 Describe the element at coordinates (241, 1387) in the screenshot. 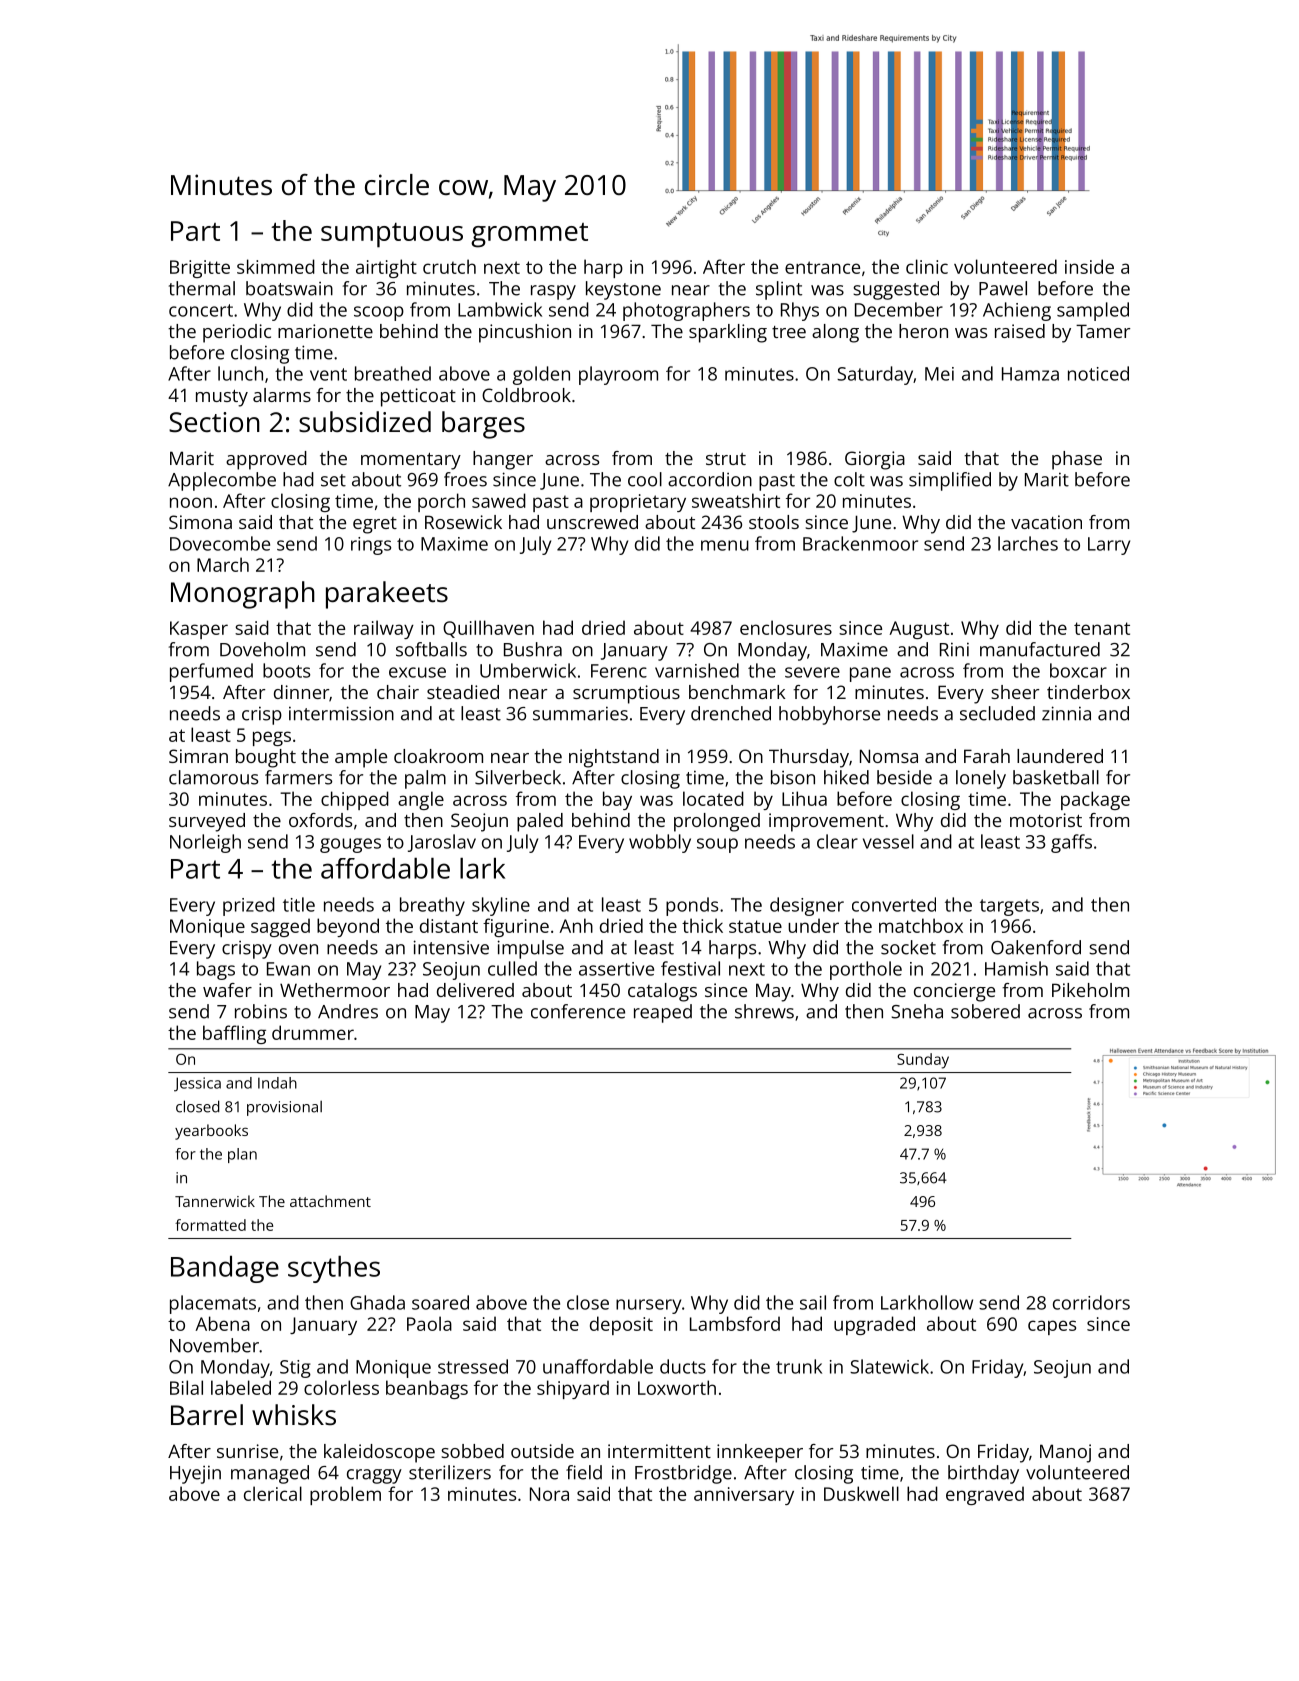

I see `labeled` at that location.
